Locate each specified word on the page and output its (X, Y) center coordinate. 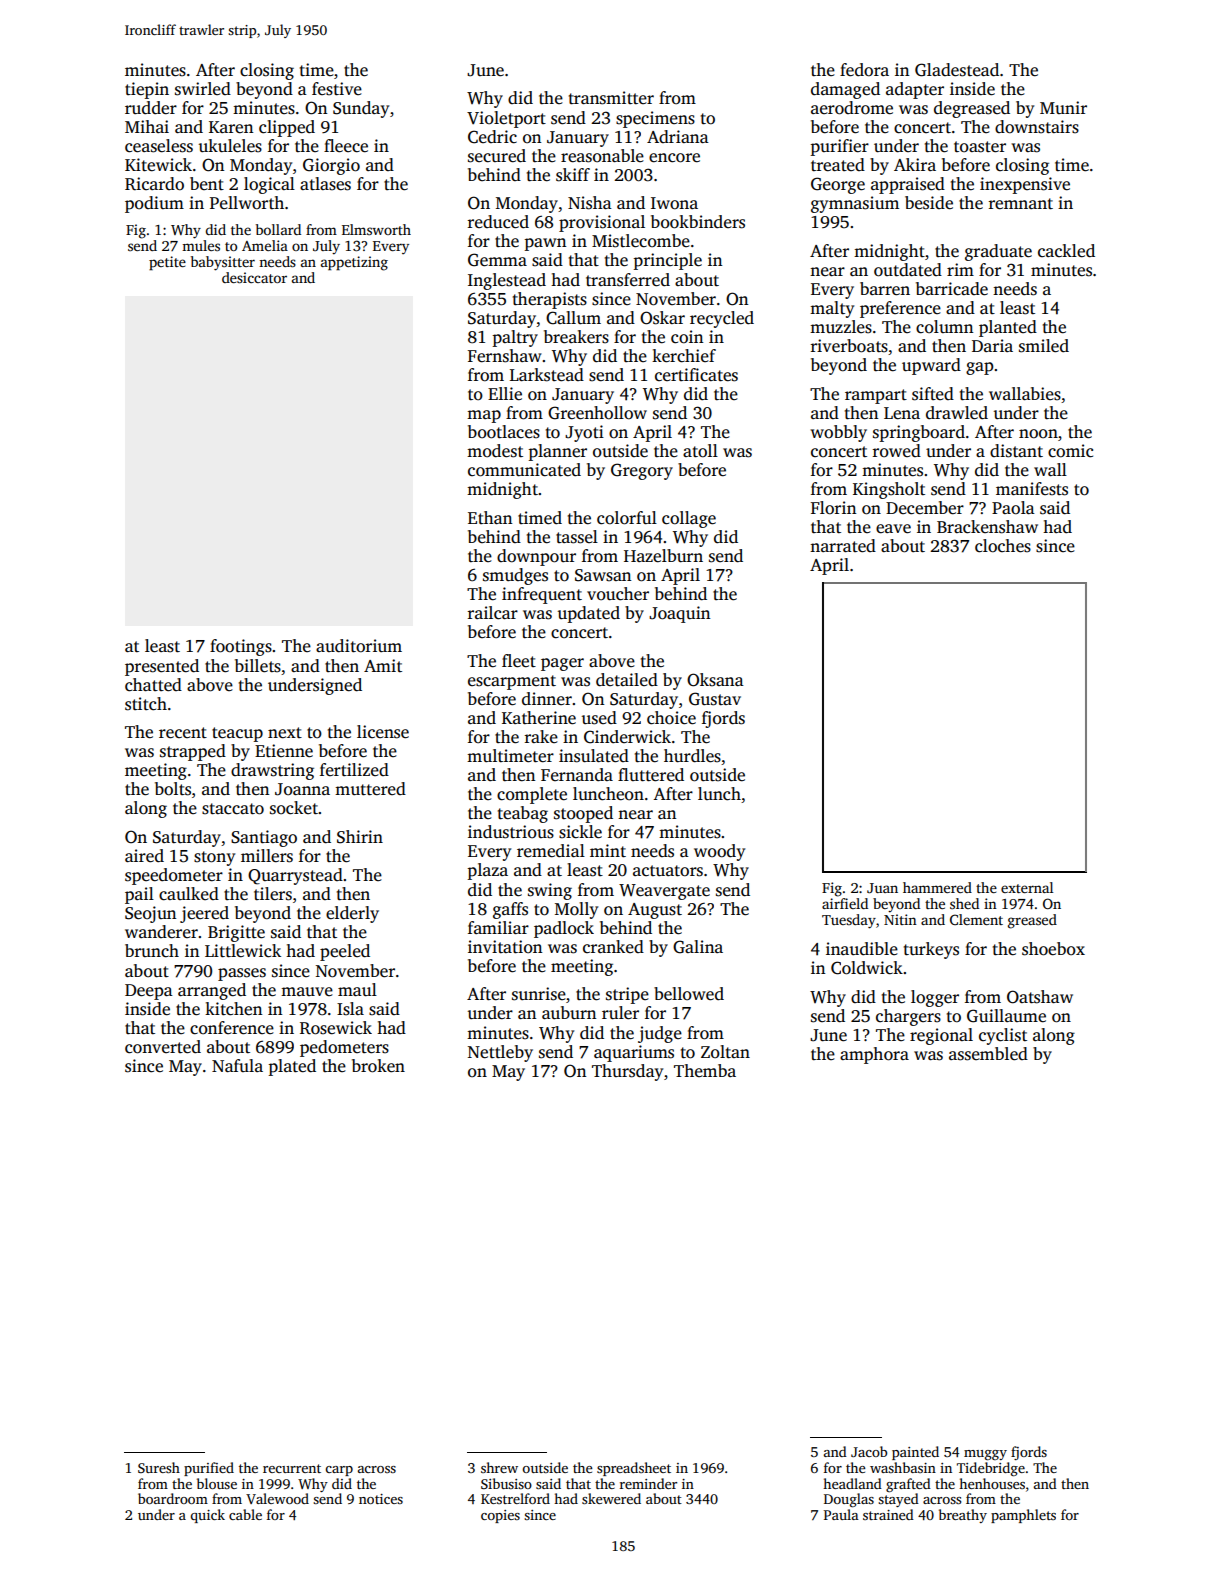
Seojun (150, 914)
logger (935, 998)
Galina (698, 947)
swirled (203, 89)
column (944, 327)
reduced (498, 222)
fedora (864, 70)
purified (209, 1469)
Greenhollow (597, 413)
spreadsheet (634, 1469)
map (484, 416)
